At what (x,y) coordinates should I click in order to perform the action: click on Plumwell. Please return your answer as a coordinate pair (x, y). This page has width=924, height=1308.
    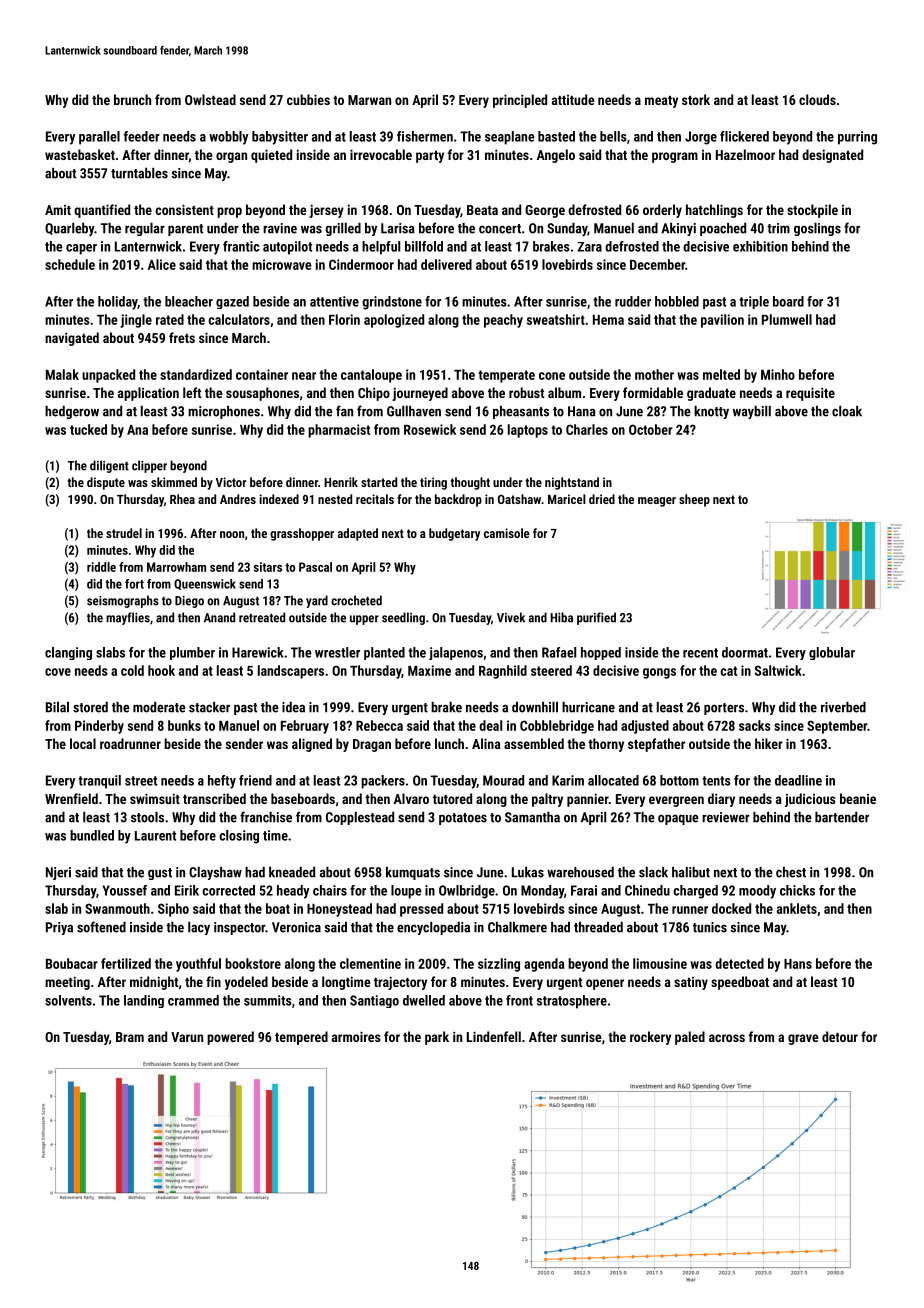
    Looking at the image, I should click on (787, 319).
